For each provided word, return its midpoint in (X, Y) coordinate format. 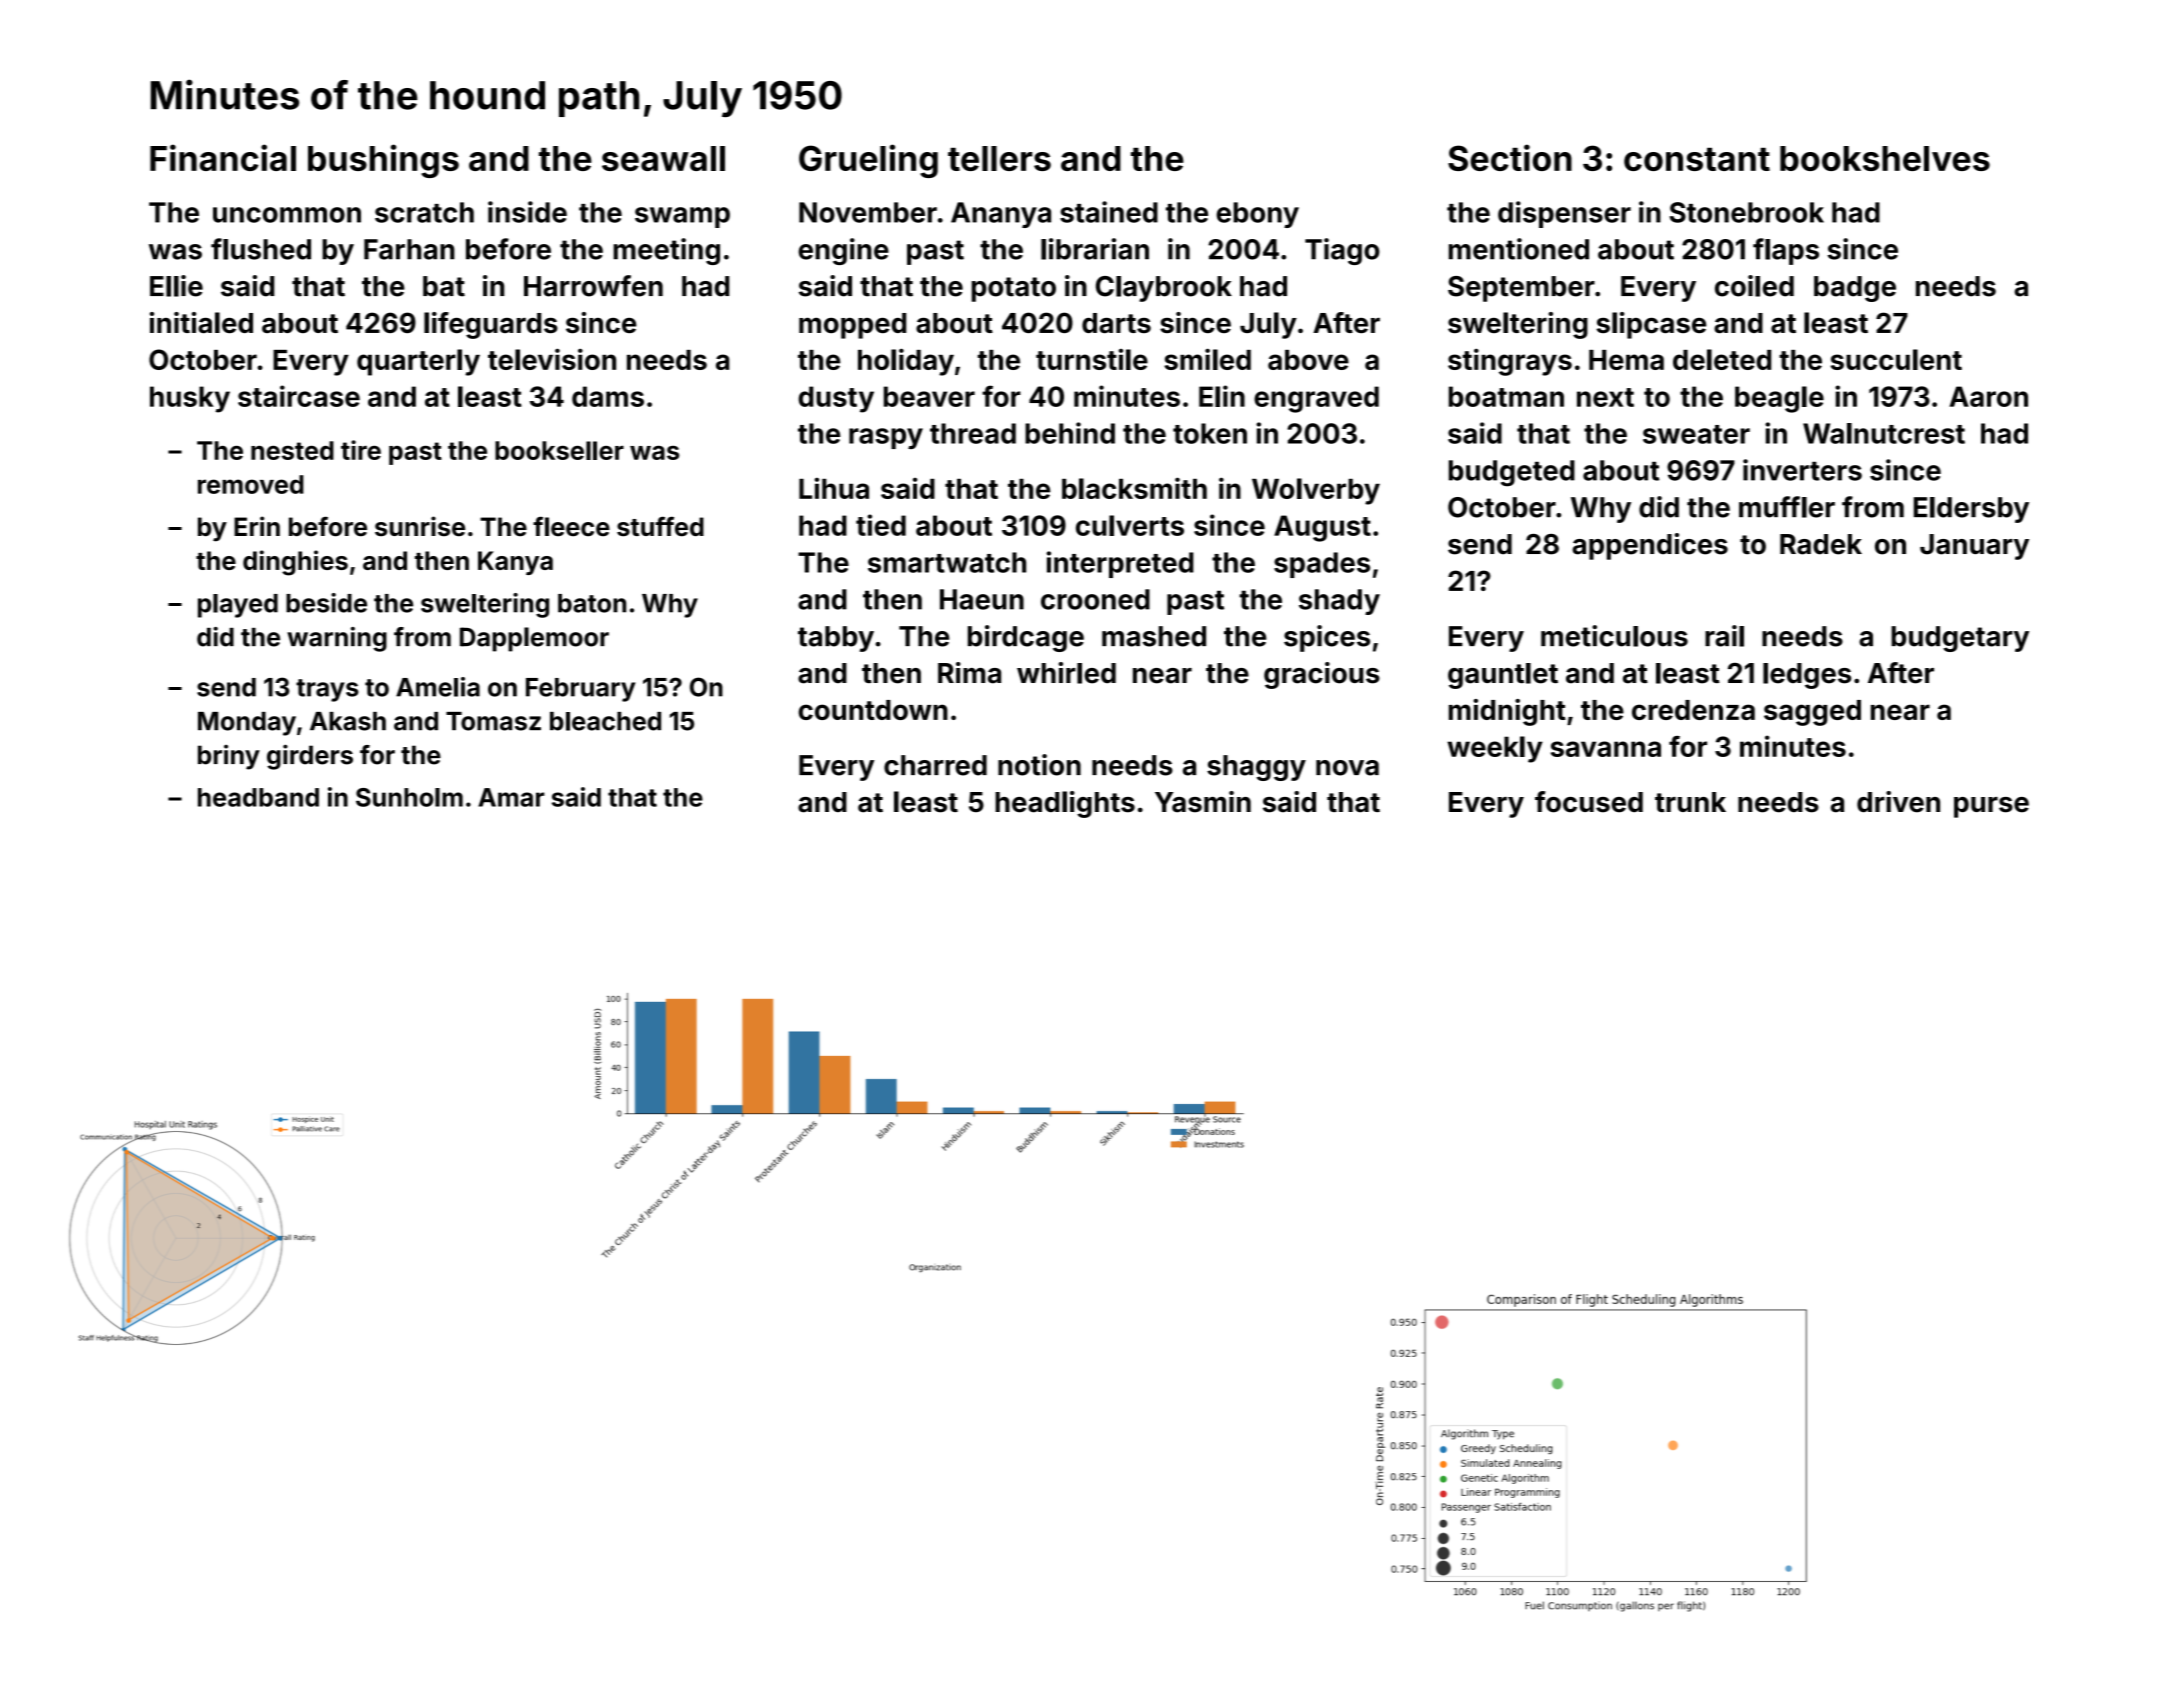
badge (1855, 289)
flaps (1786, 251)
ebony (1258, 215)
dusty (836, 399)
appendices (1650, 546)
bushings (383, 161)
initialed (201, 322)
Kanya (515, 563)
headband (258, 797)
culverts (1130, 525)
